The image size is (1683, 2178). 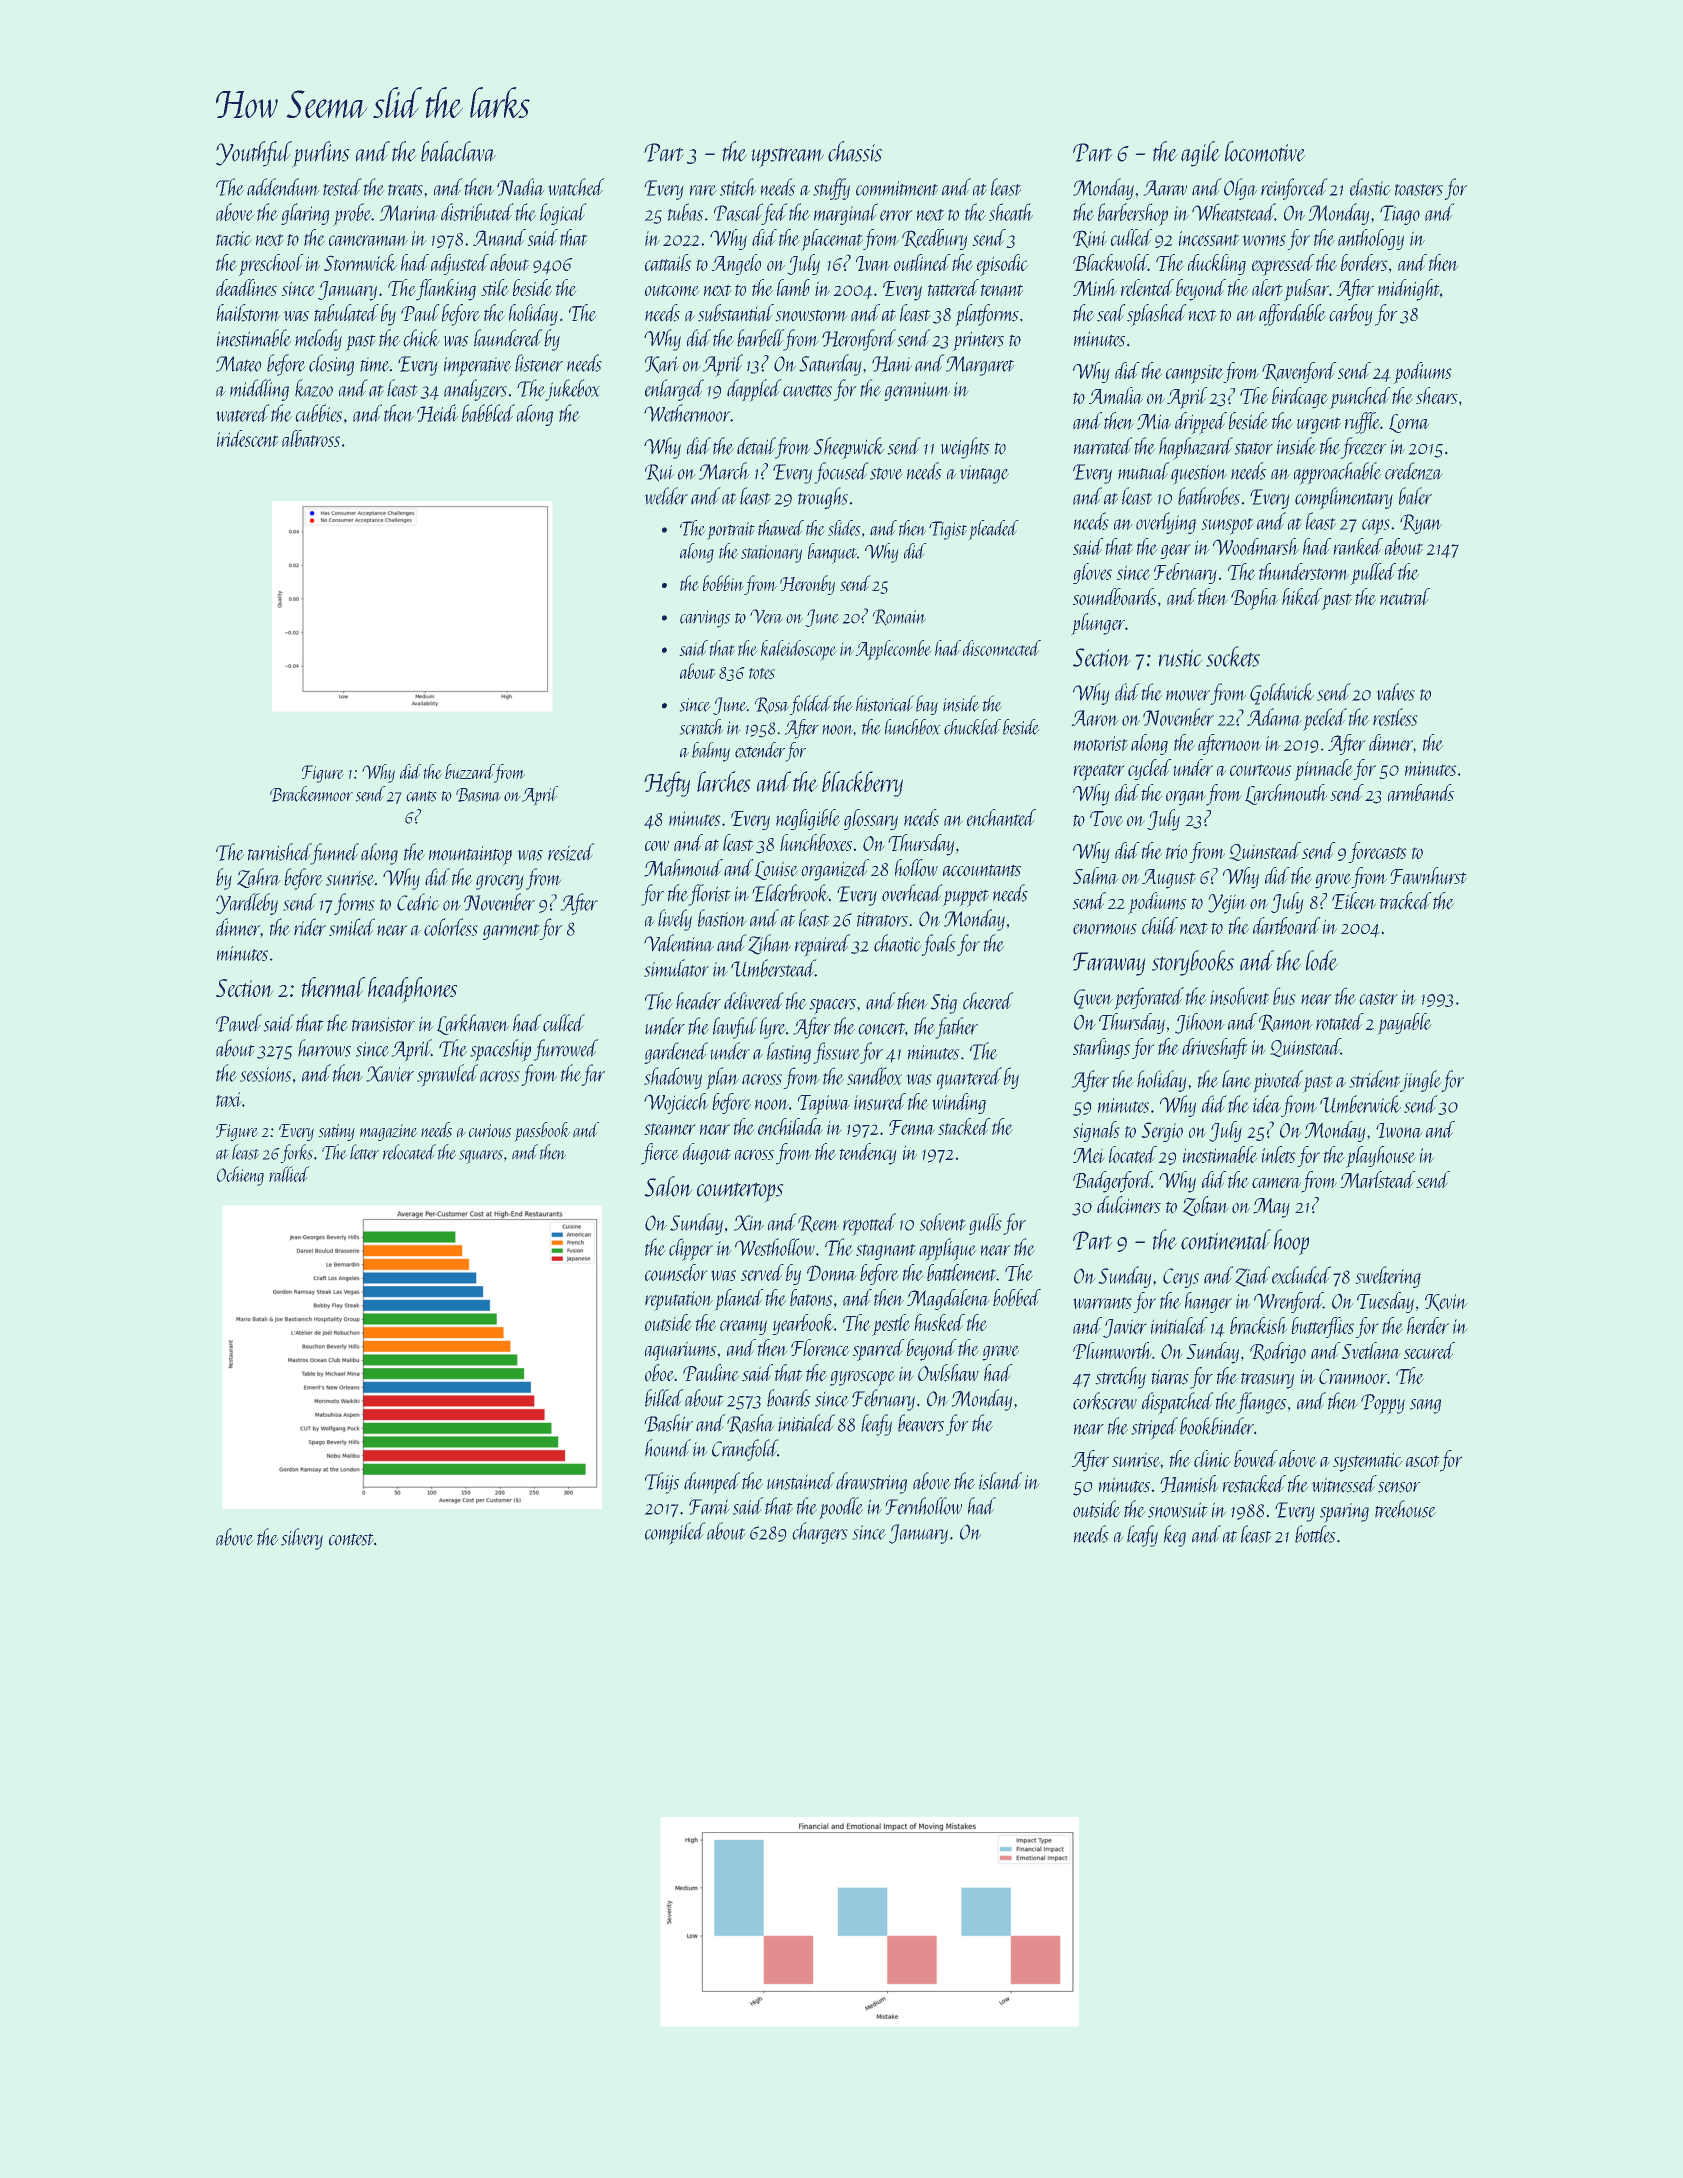 What do you see at coordinates (1193, 963) in the screenshot?
I see `storybooks` at bounding box center [1193, 963].
